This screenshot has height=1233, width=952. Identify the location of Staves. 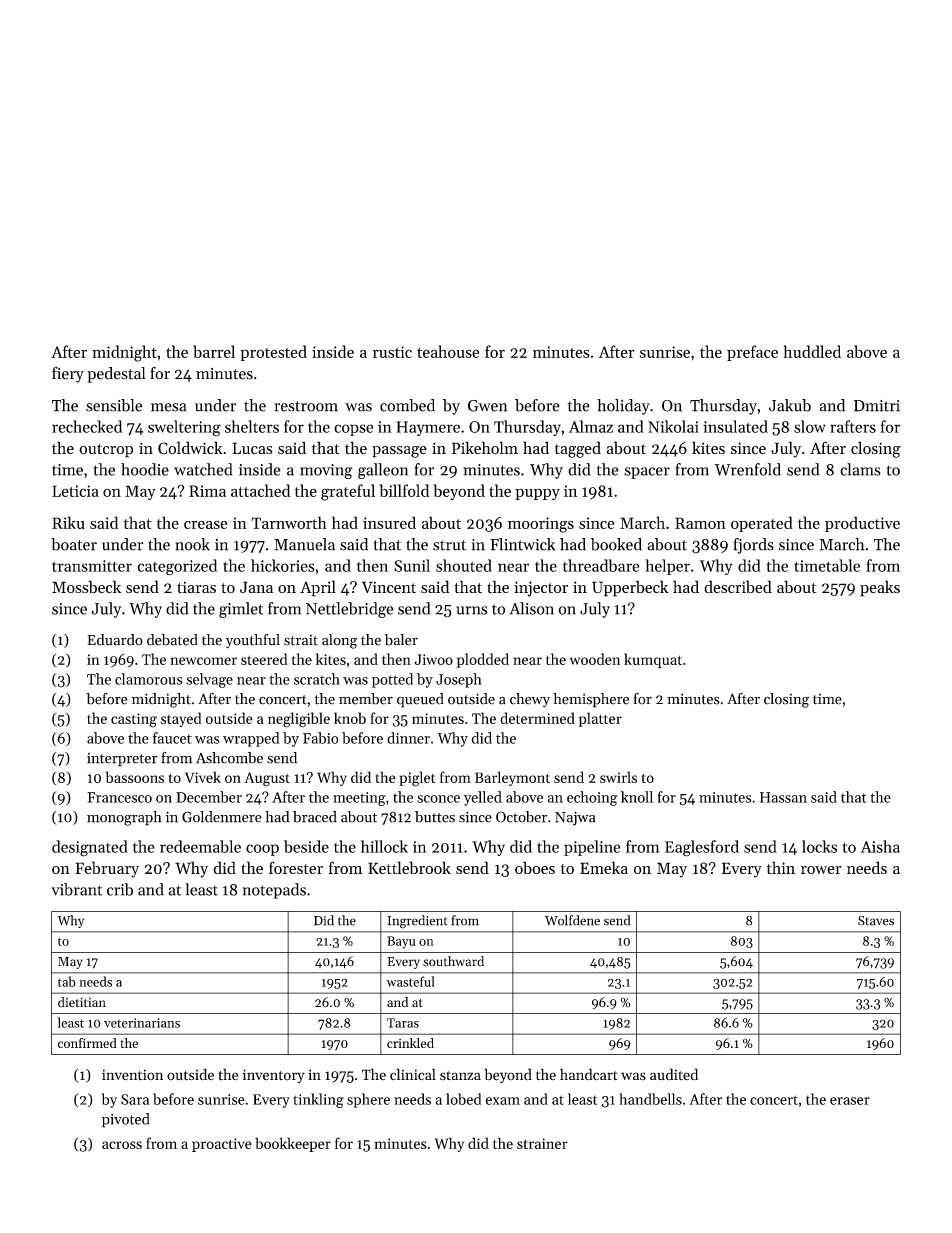
(876, 921).
